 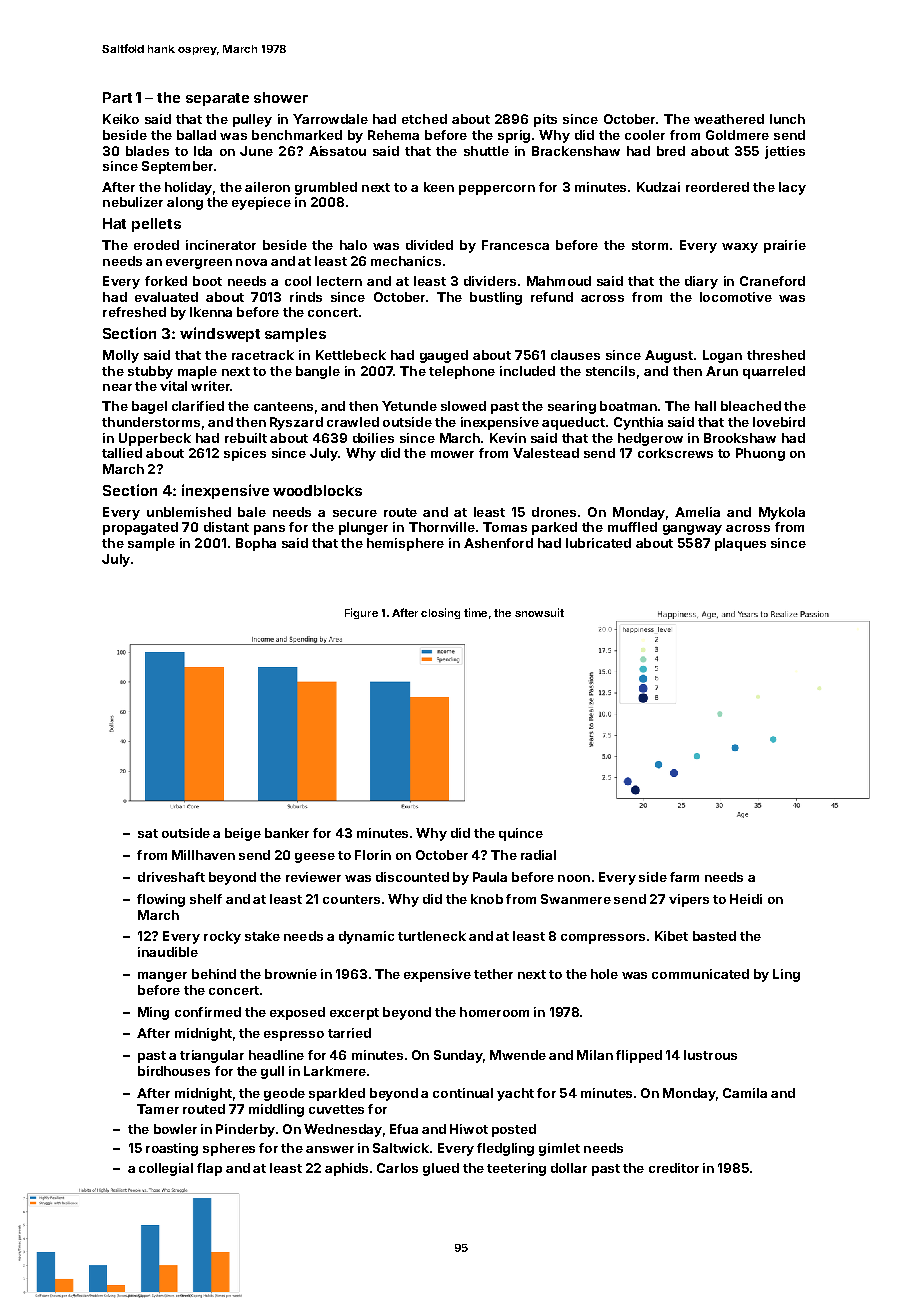 I want to click on gangway, so click(x=692, y=530).
